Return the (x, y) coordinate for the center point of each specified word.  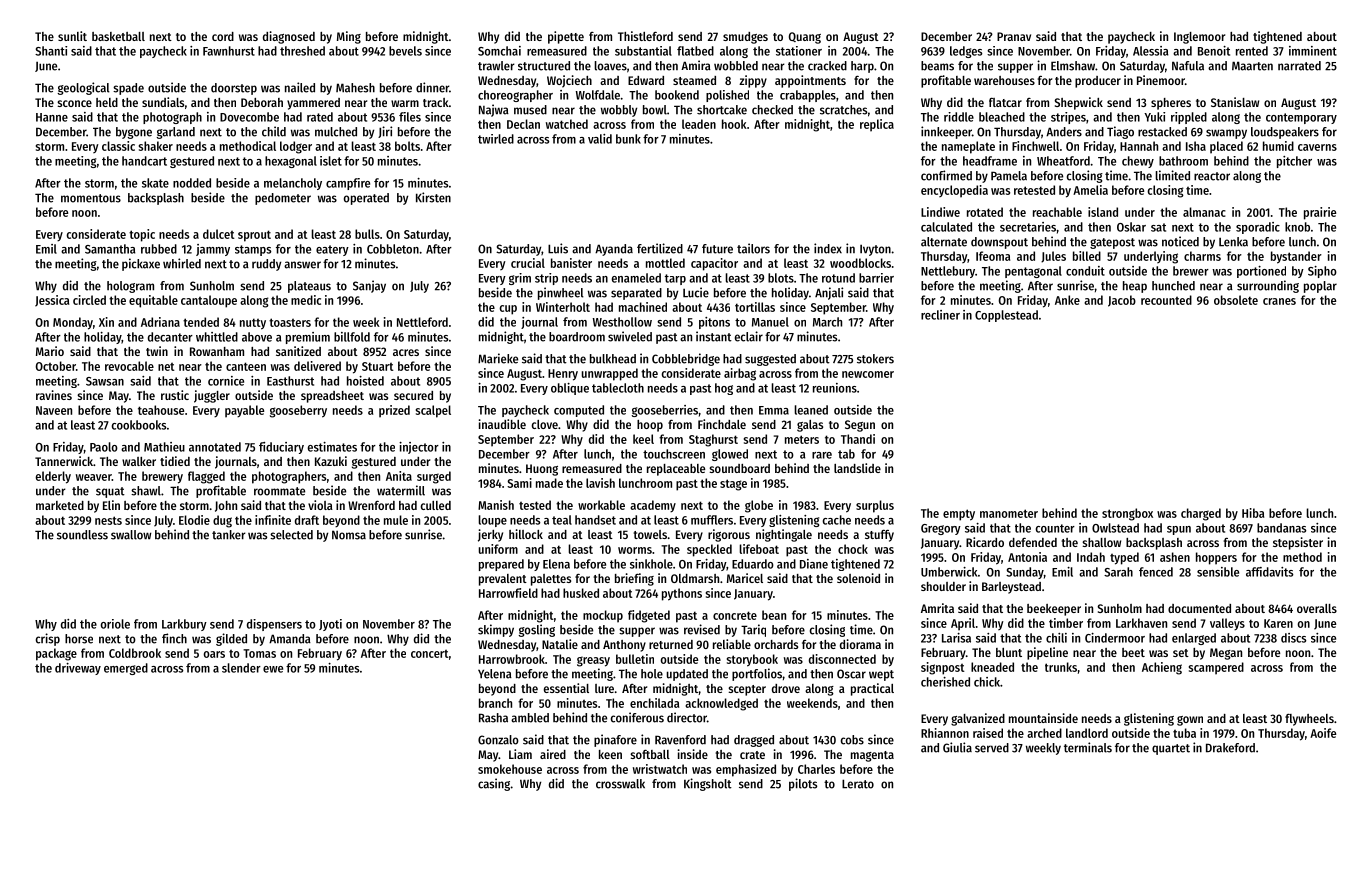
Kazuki (331, 461)
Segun (860, 426)
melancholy (293, 184)
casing (494, 784)
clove (544, 424)
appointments (810, 81)
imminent (1313, 51)
